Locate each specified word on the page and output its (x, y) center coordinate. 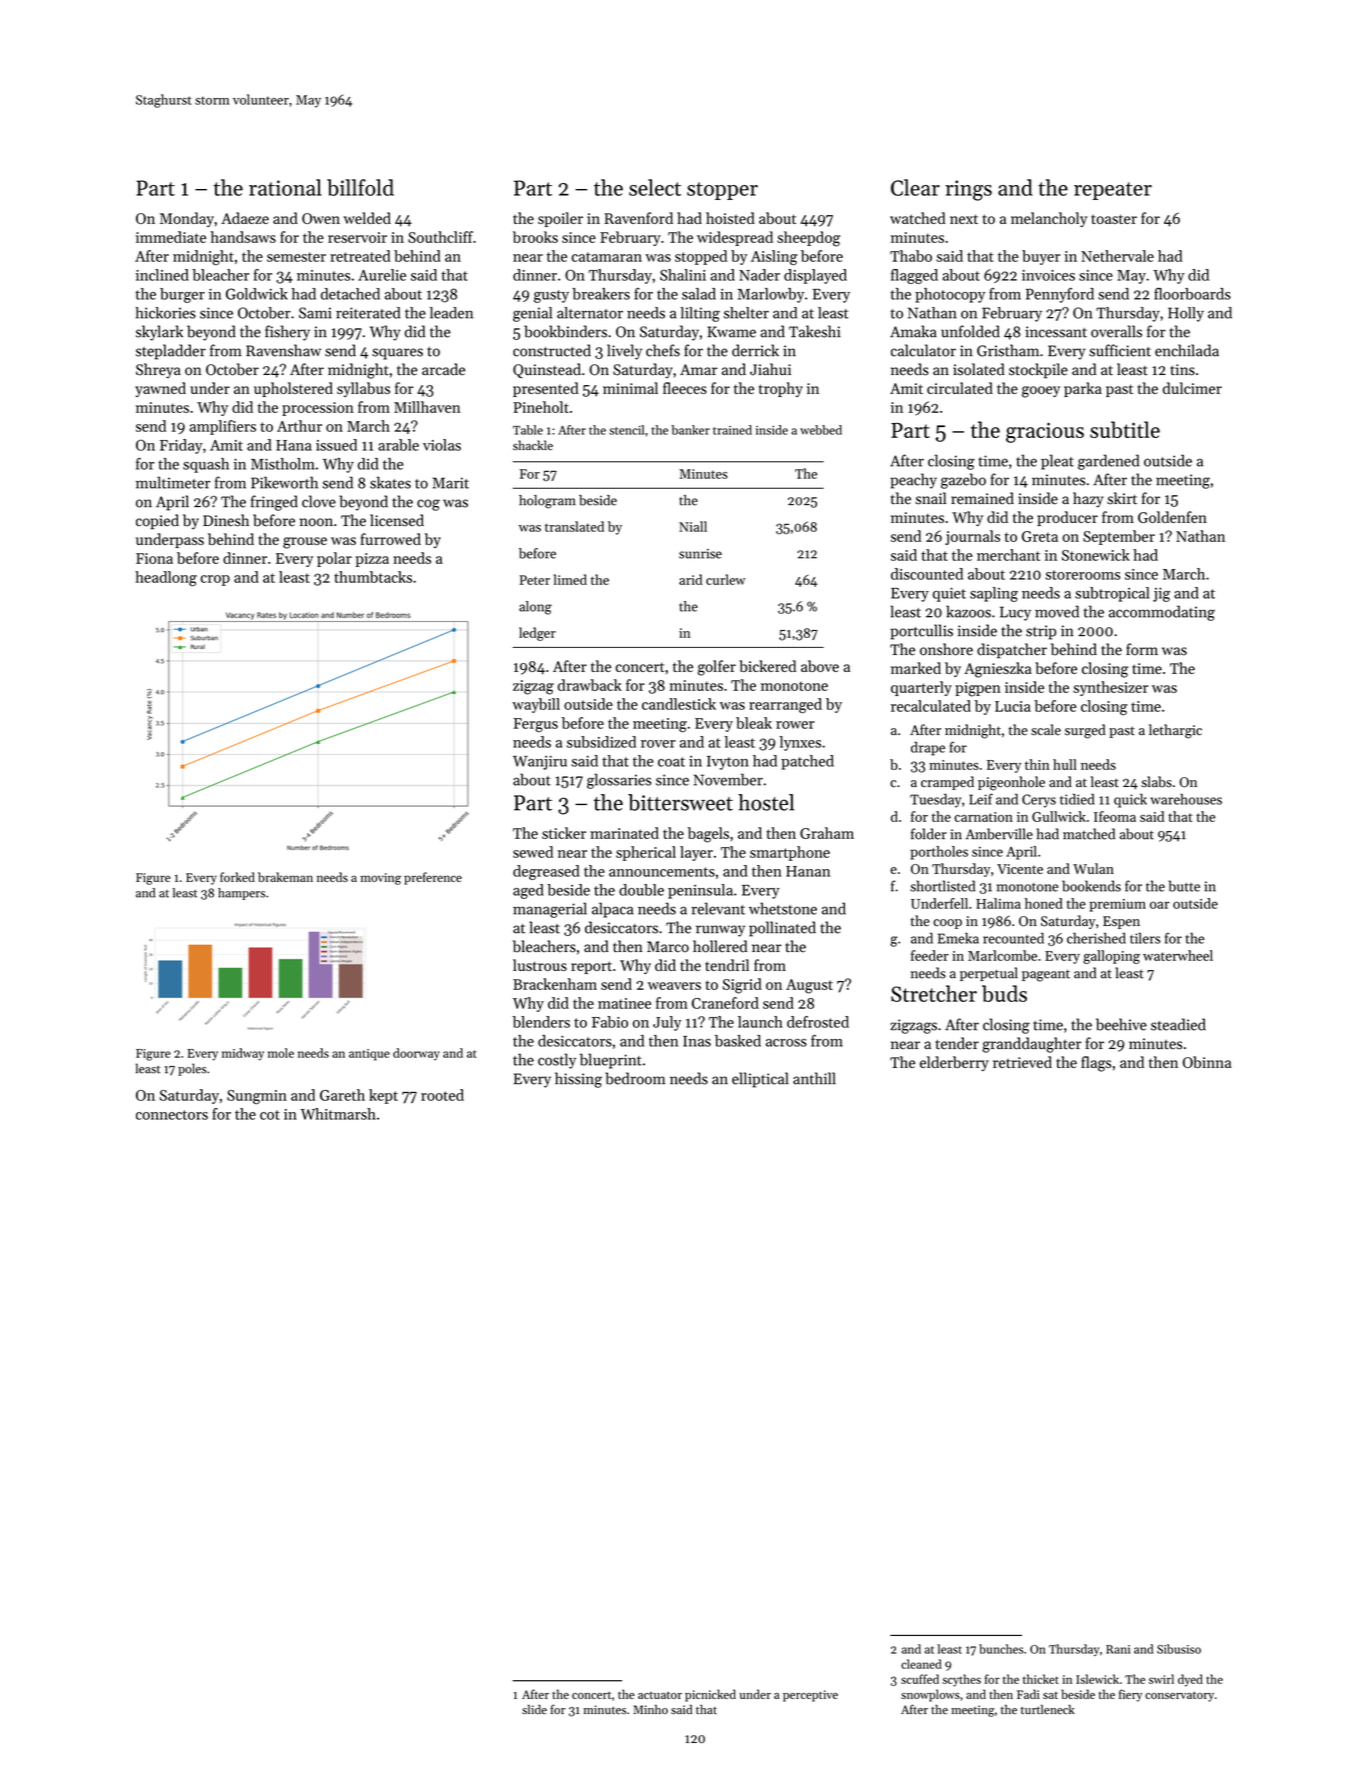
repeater (1113, 191)
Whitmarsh (338, 1114)
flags (1096, 1064)
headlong (166, 579)
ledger (537, 634)
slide (534, 1709)
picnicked (710, 1695)
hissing (578, 1080)
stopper (722, 191)
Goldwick (257, 294)
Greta (1040, 536)
